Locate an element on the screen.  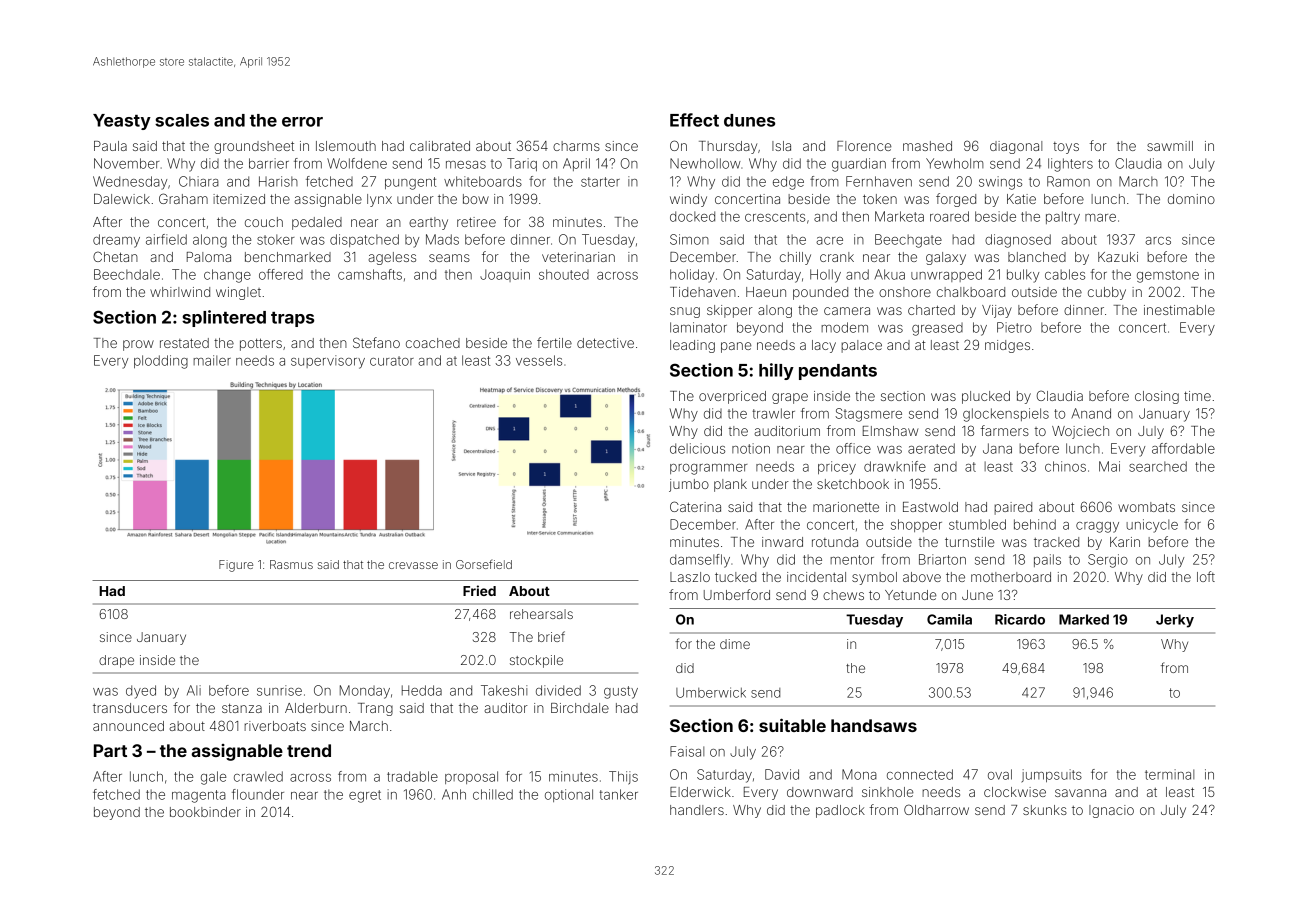
trend is located at coordinates (309, 750).
